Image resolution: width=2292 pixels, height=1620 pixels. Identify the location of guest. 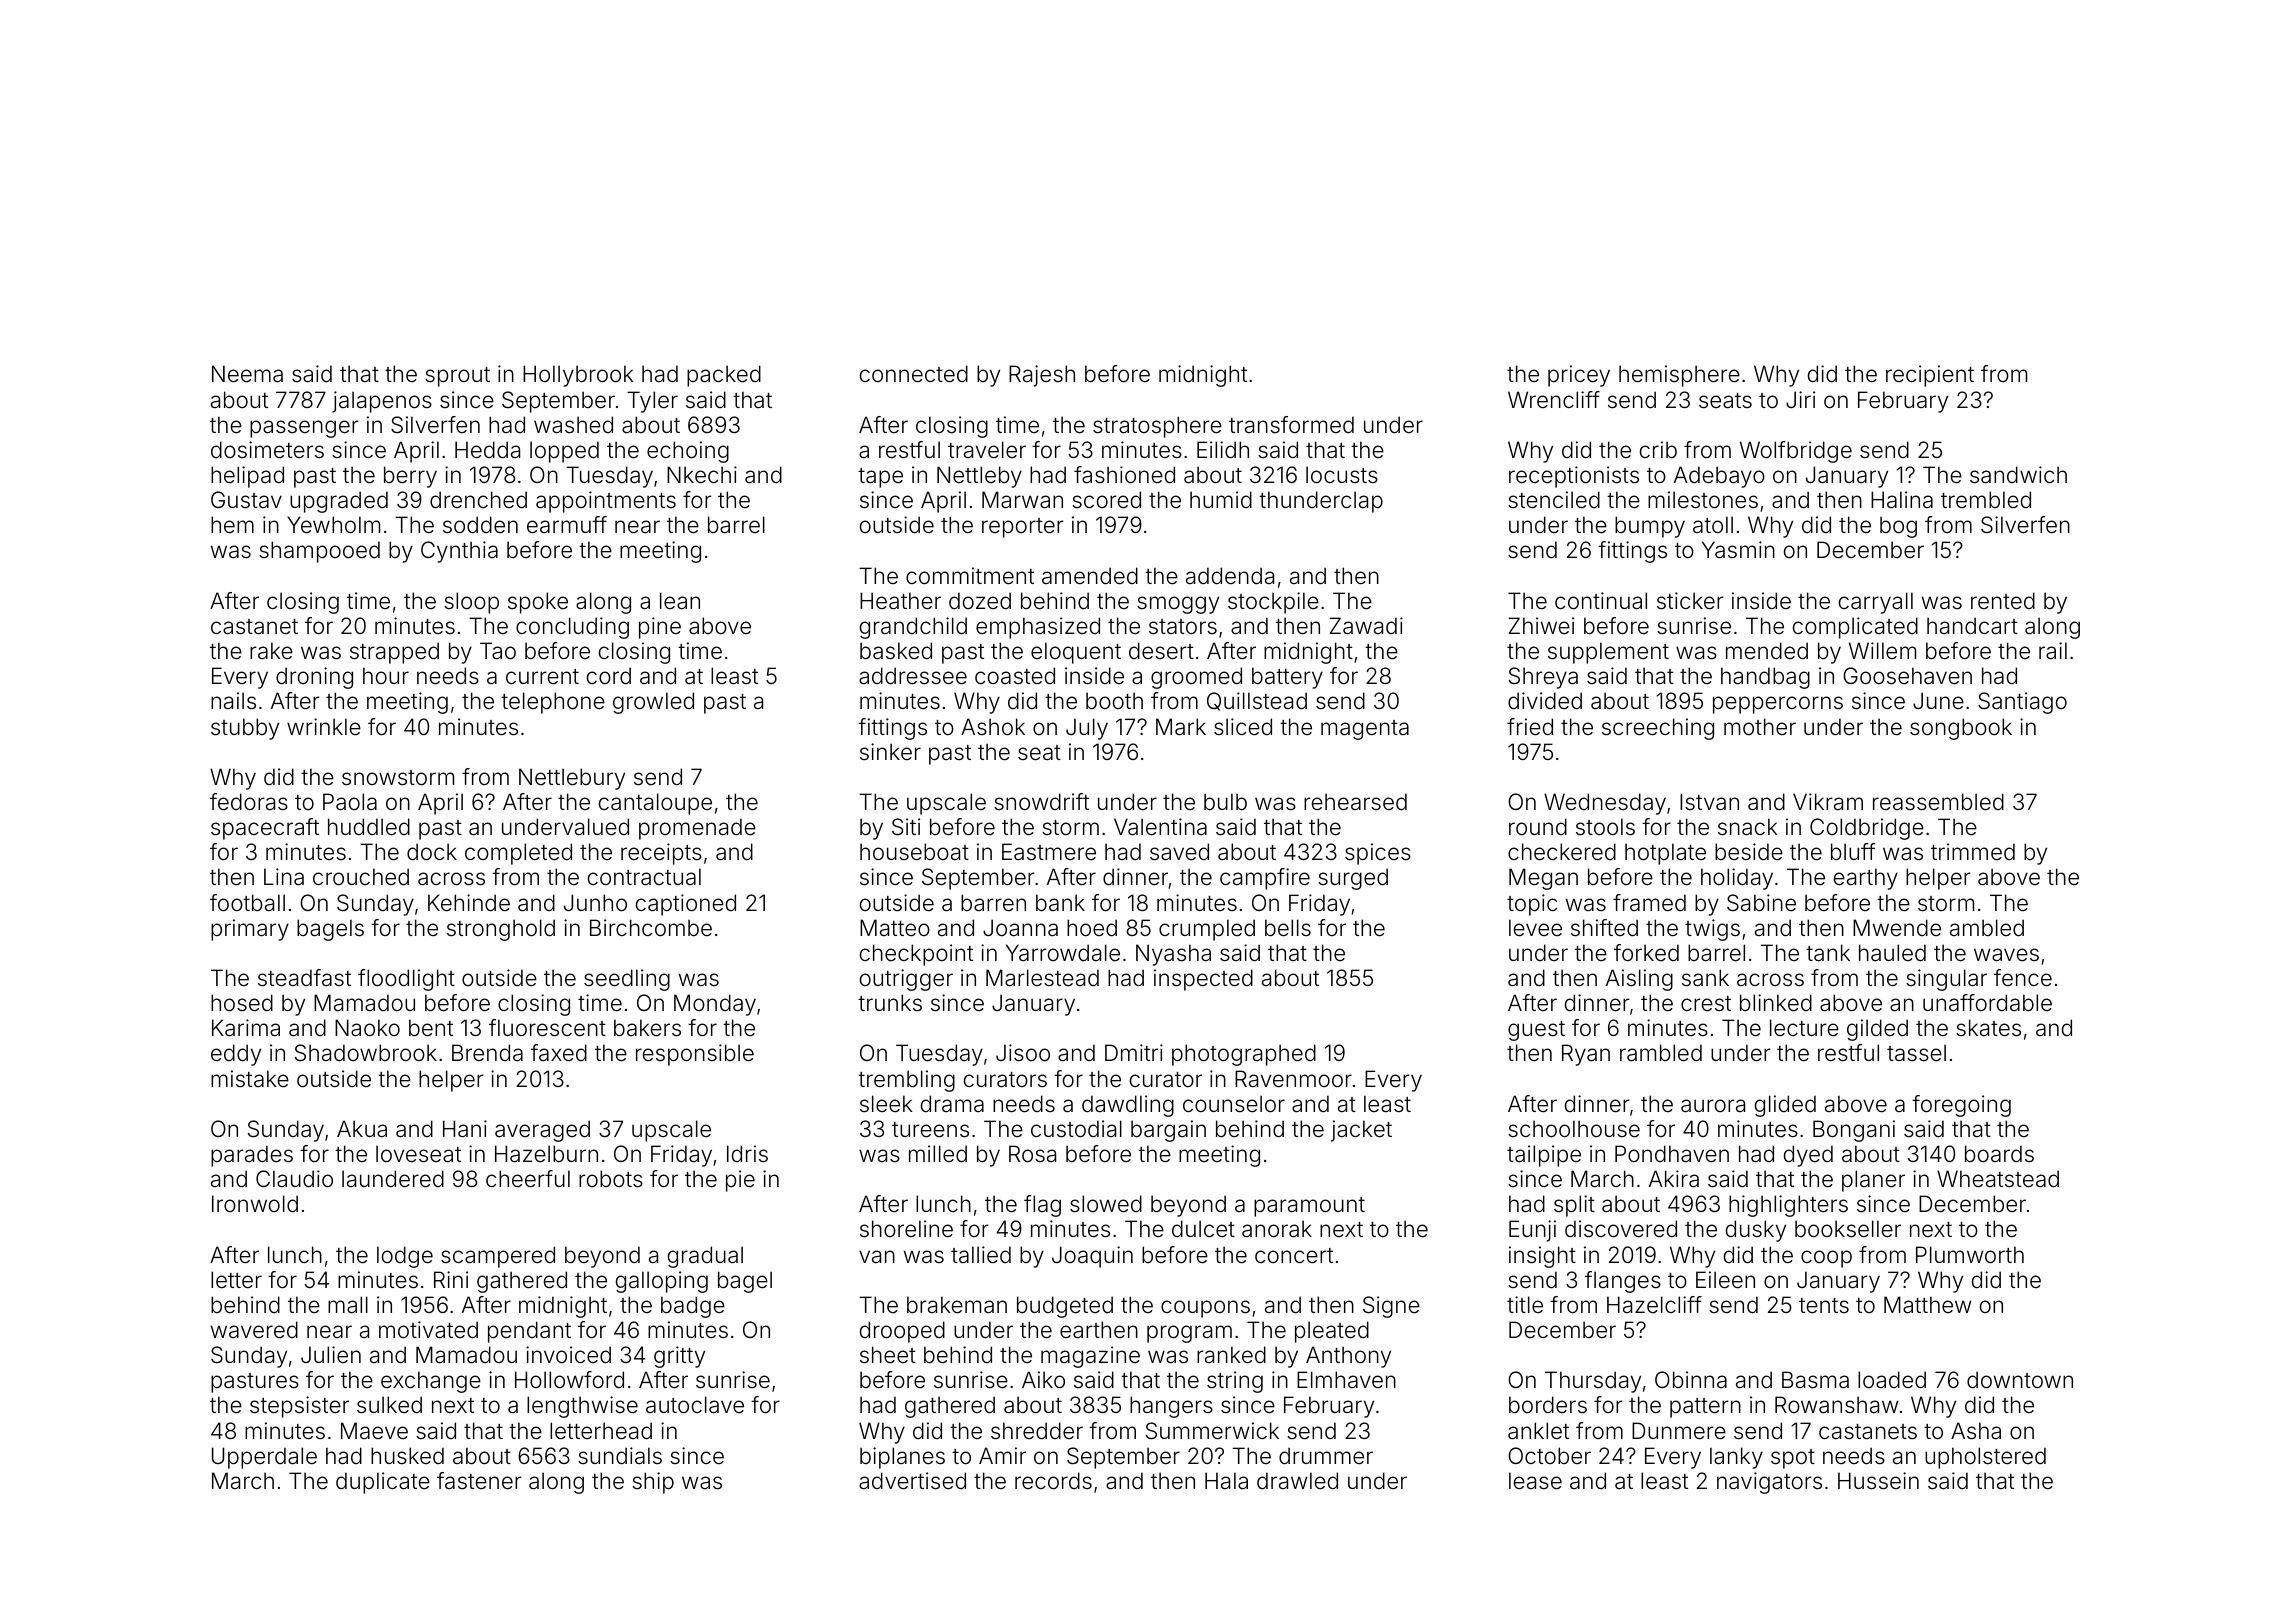
(1536, 1031).
